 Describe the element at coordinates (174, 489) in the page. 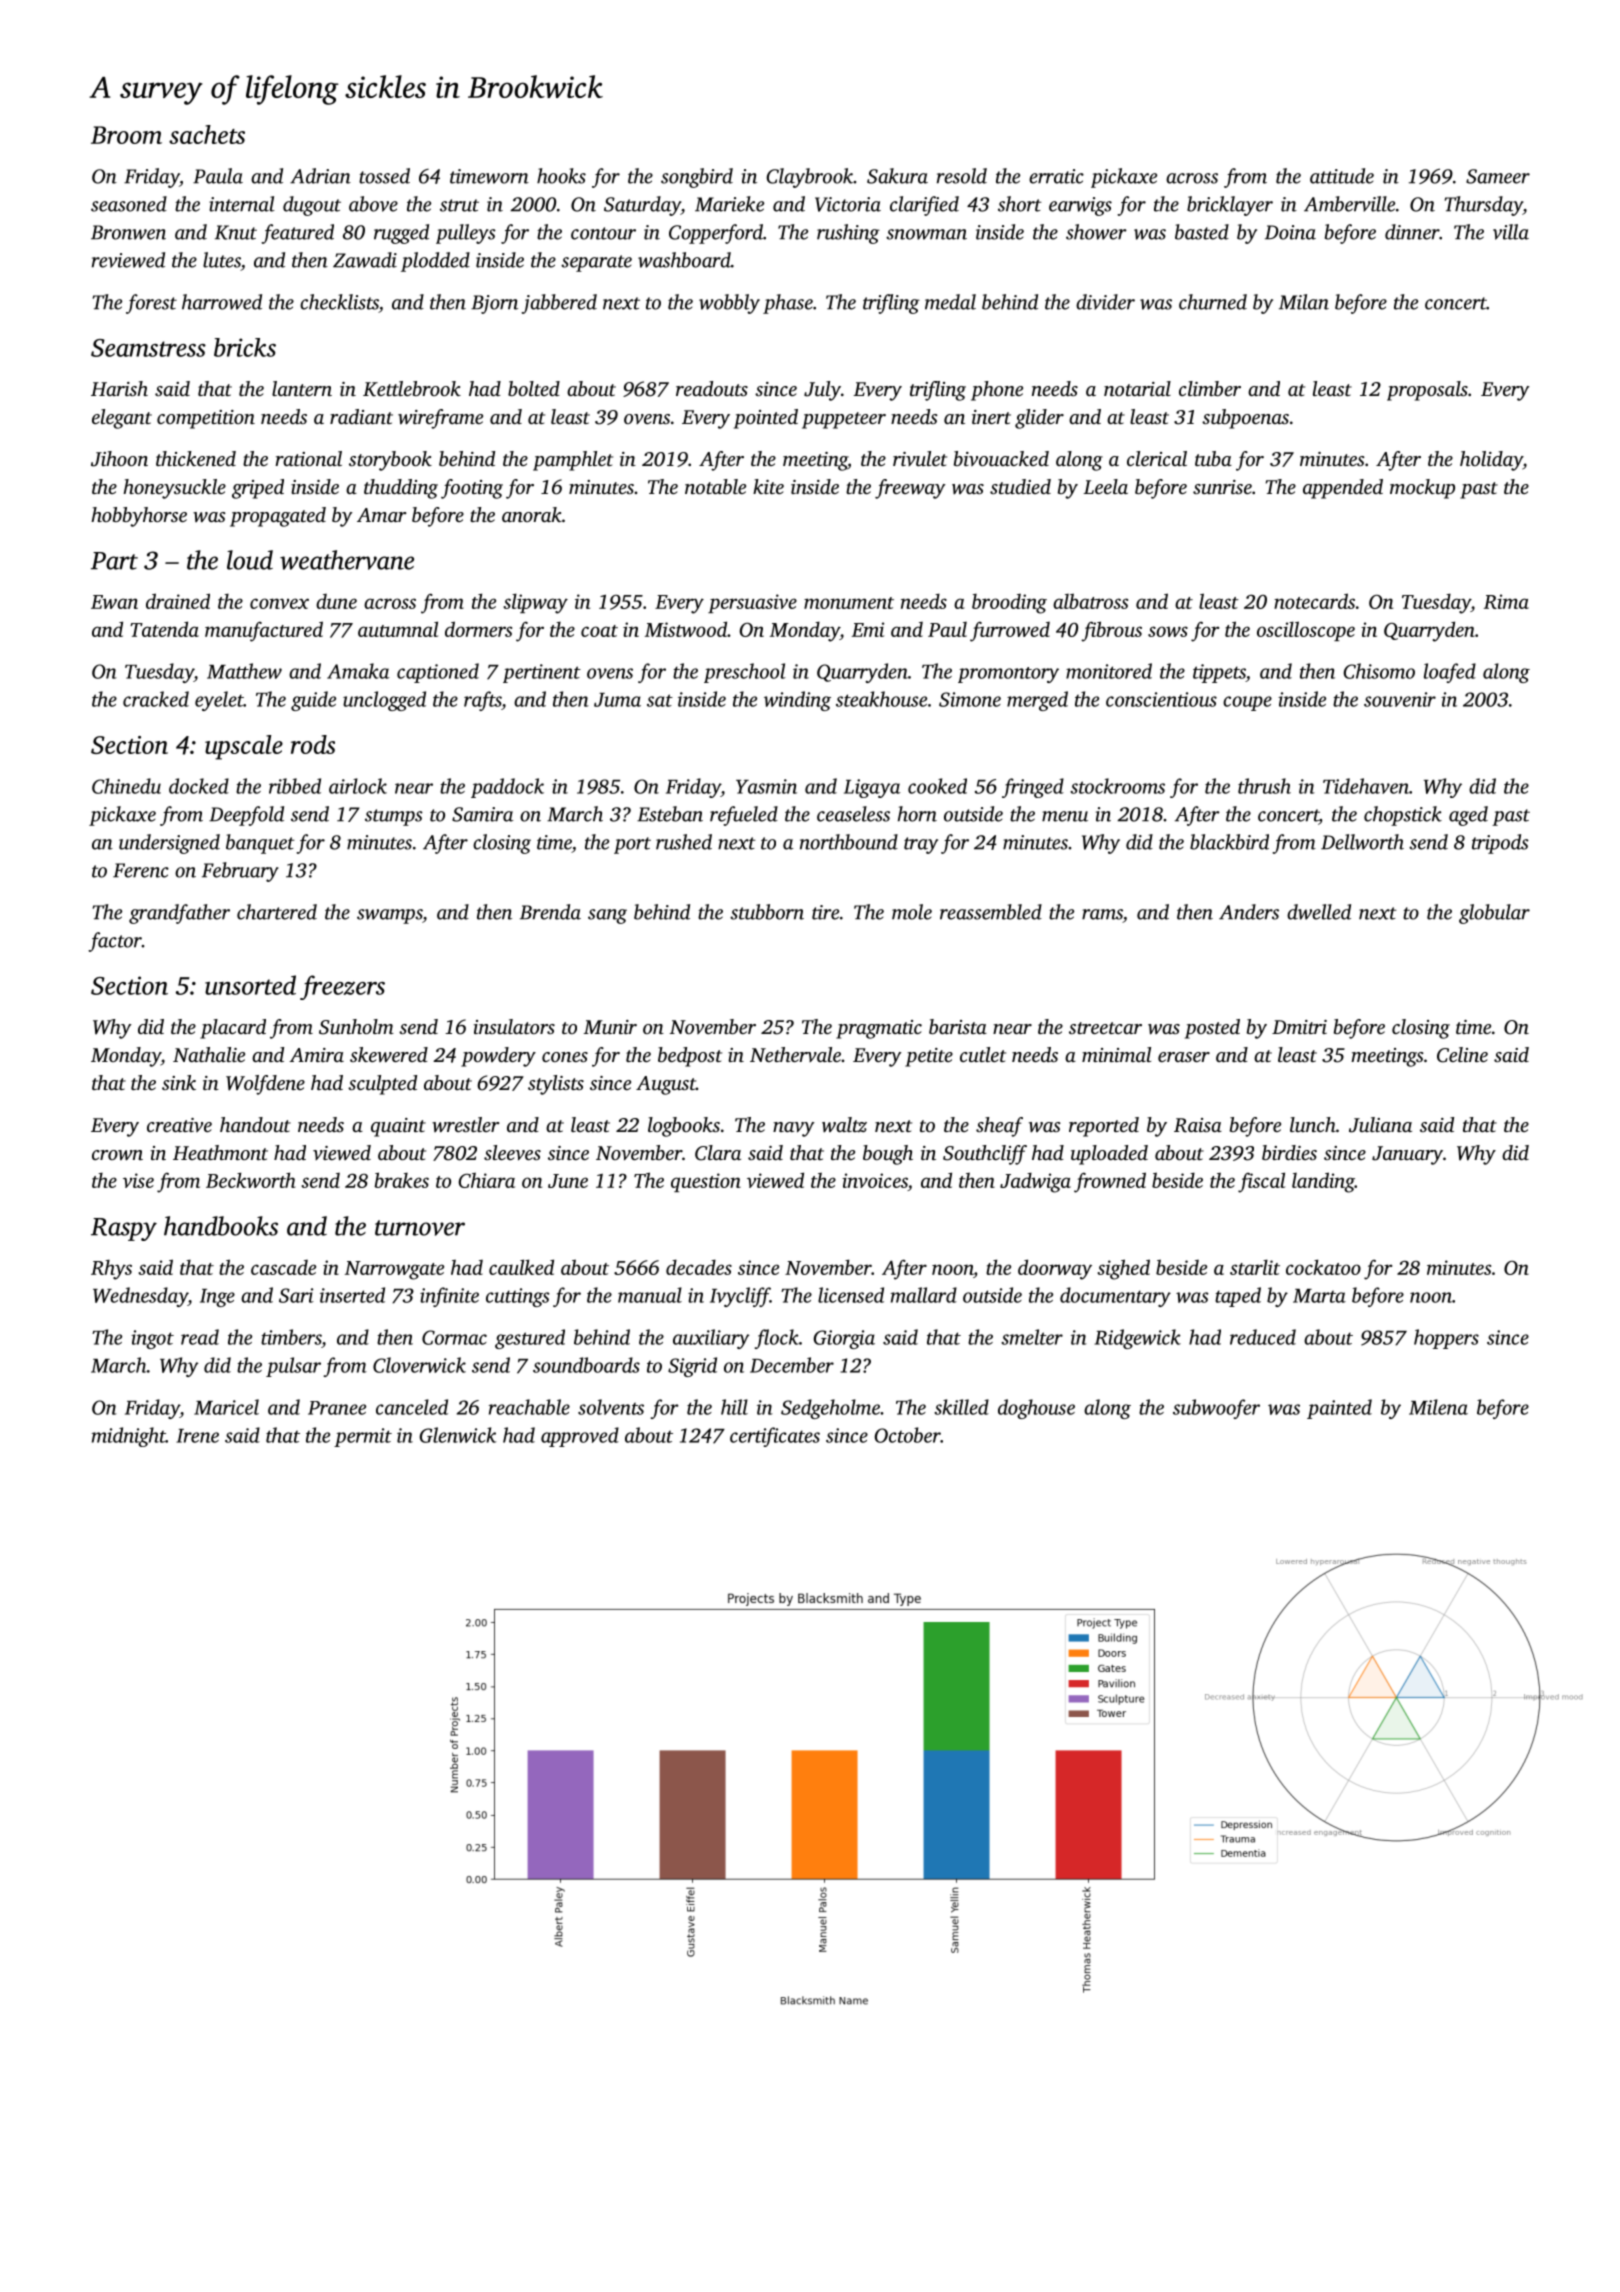

I see `honeysuckle` at that location.
